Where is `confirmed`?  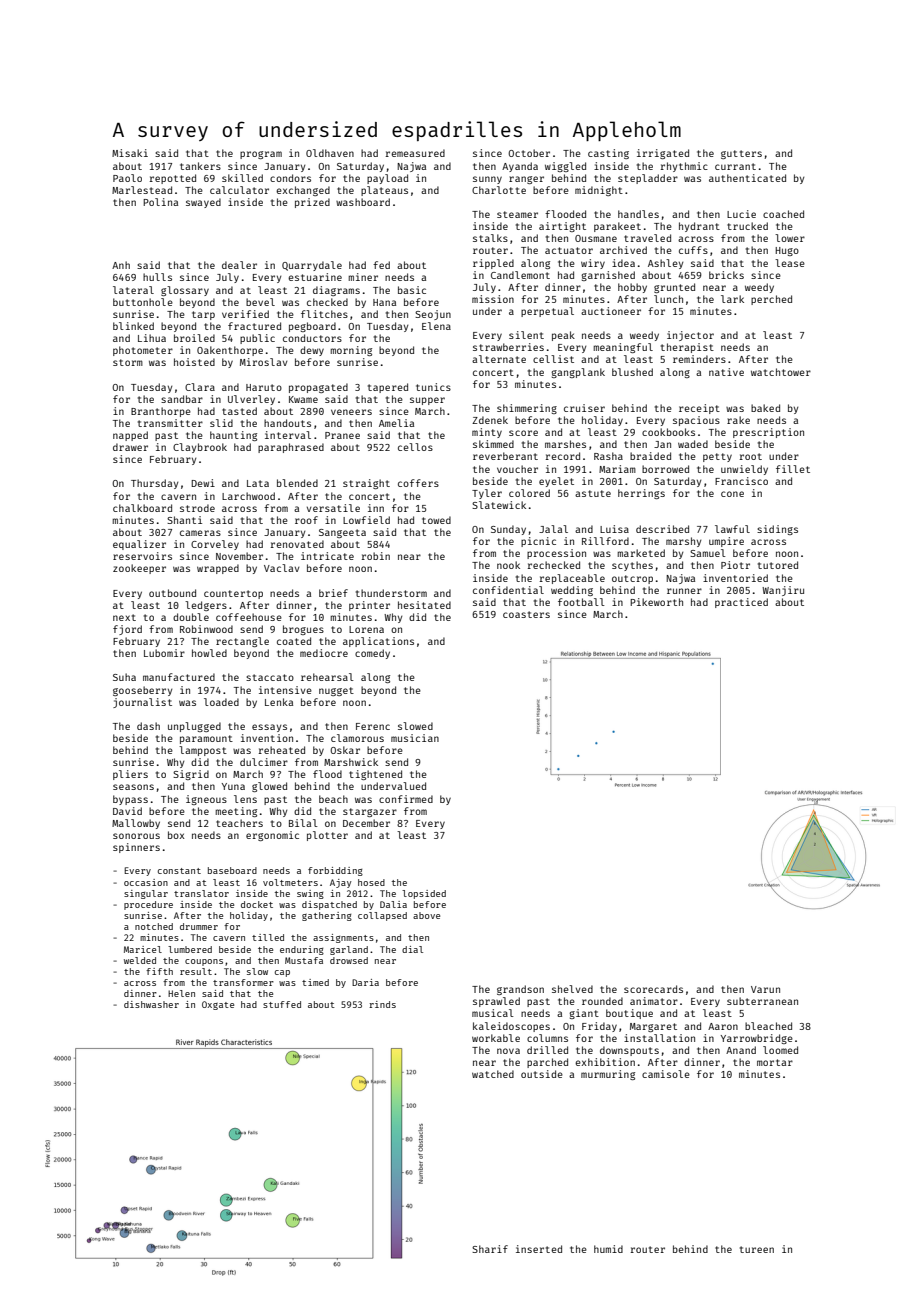 confirmed is located at coordinates (406, 799).
